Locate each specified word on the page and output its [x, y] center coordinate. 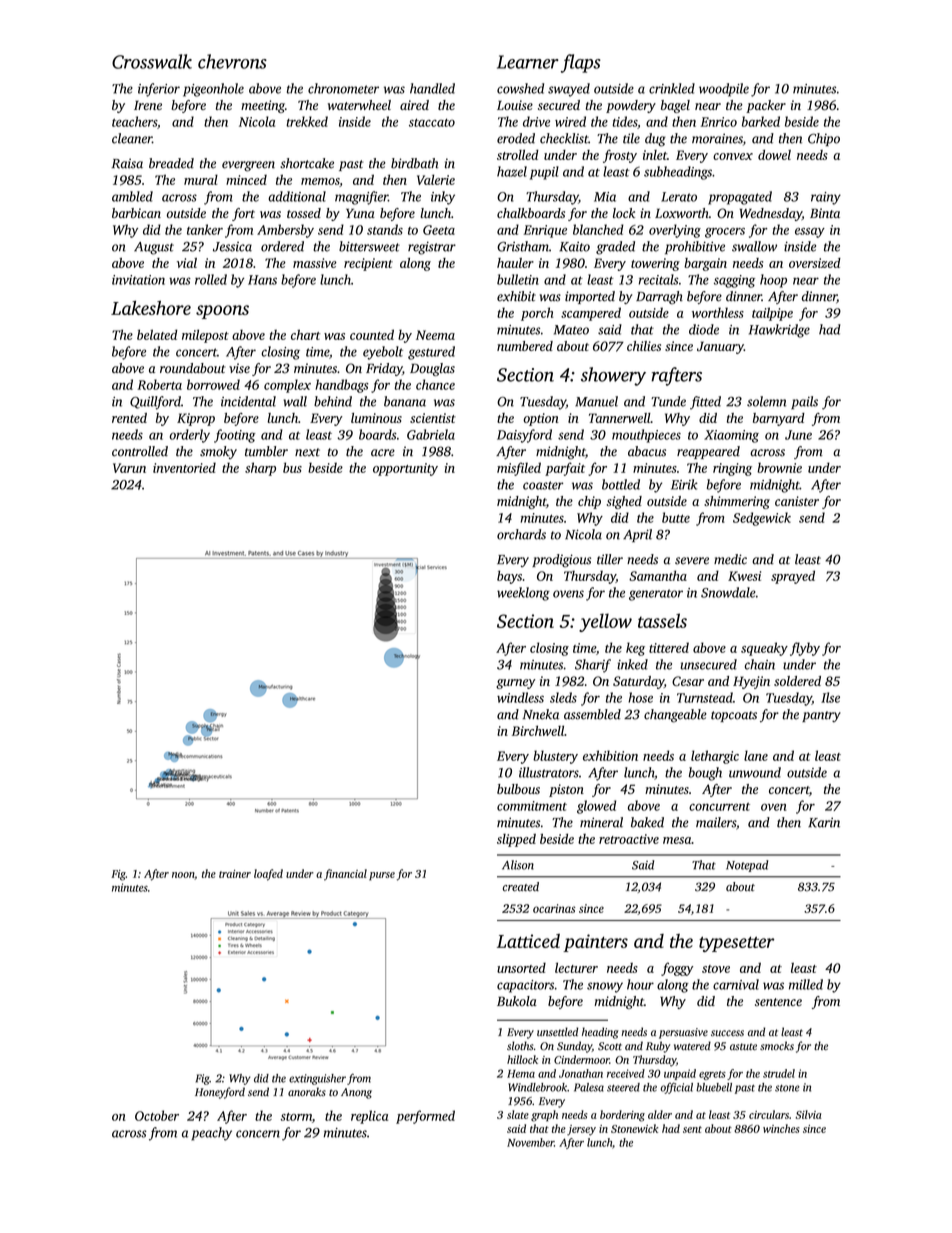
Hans [262, 280]
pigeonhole [213, 90]
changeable [675, 716]
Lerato [679, 197]
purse [382, 876]
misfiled [519, 469]
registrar [432, 248]
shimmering [737, 502]
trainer [235, 874]
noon [183, 876]
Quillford [155, 403]
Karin [824, 822]
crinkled [672, 88]
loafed [268, 875]
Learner [528, 62]
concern [258, 1134]
